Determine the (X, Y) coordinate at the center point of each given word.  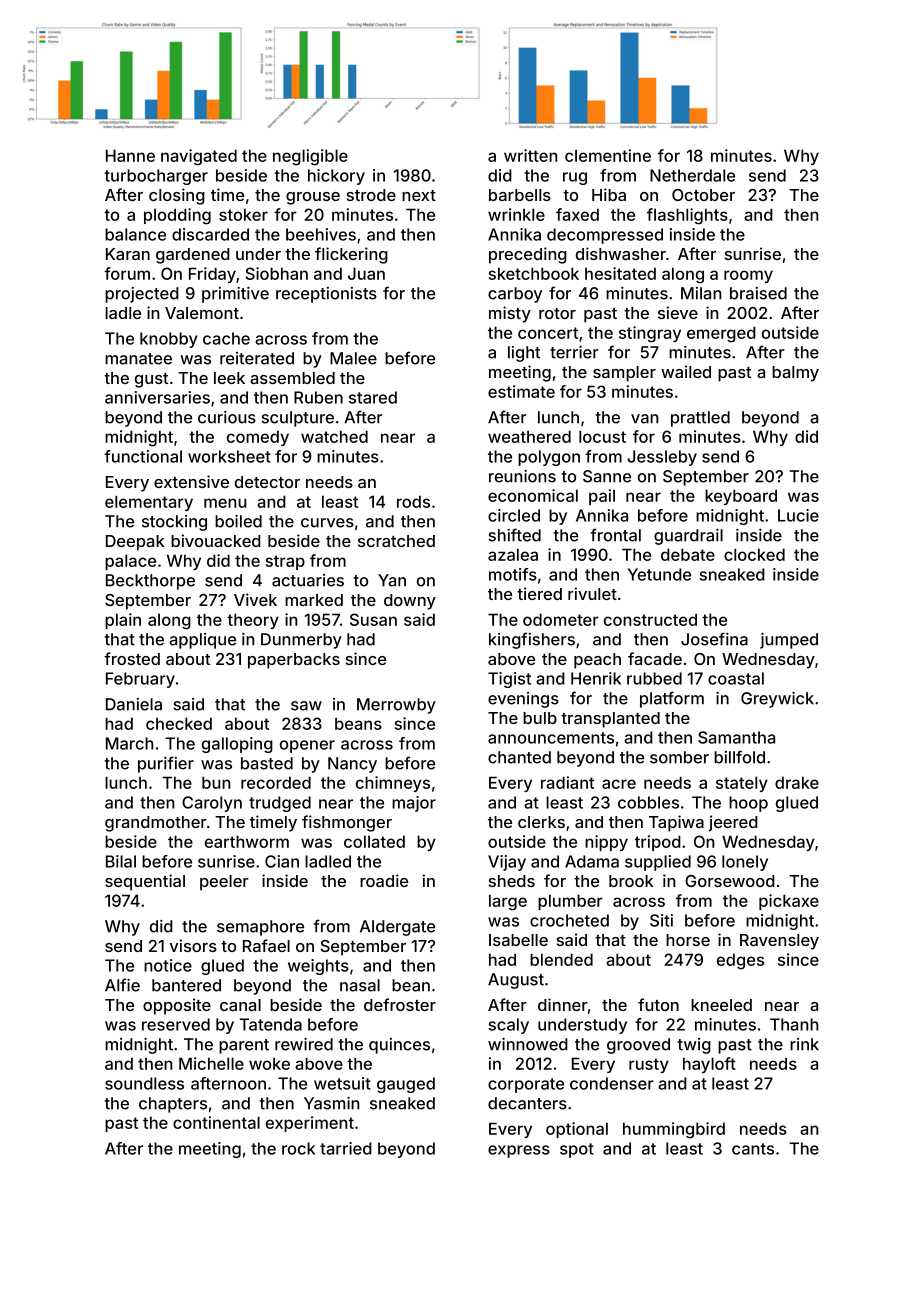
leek (229, 378)
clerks (541, 822)
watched (334, 436)
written (530, 155)
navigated (199, 157)
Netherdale (692, 175)
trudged (280, 804)
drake (797, 782)
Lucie (798, 515)
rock (298, 1148)
